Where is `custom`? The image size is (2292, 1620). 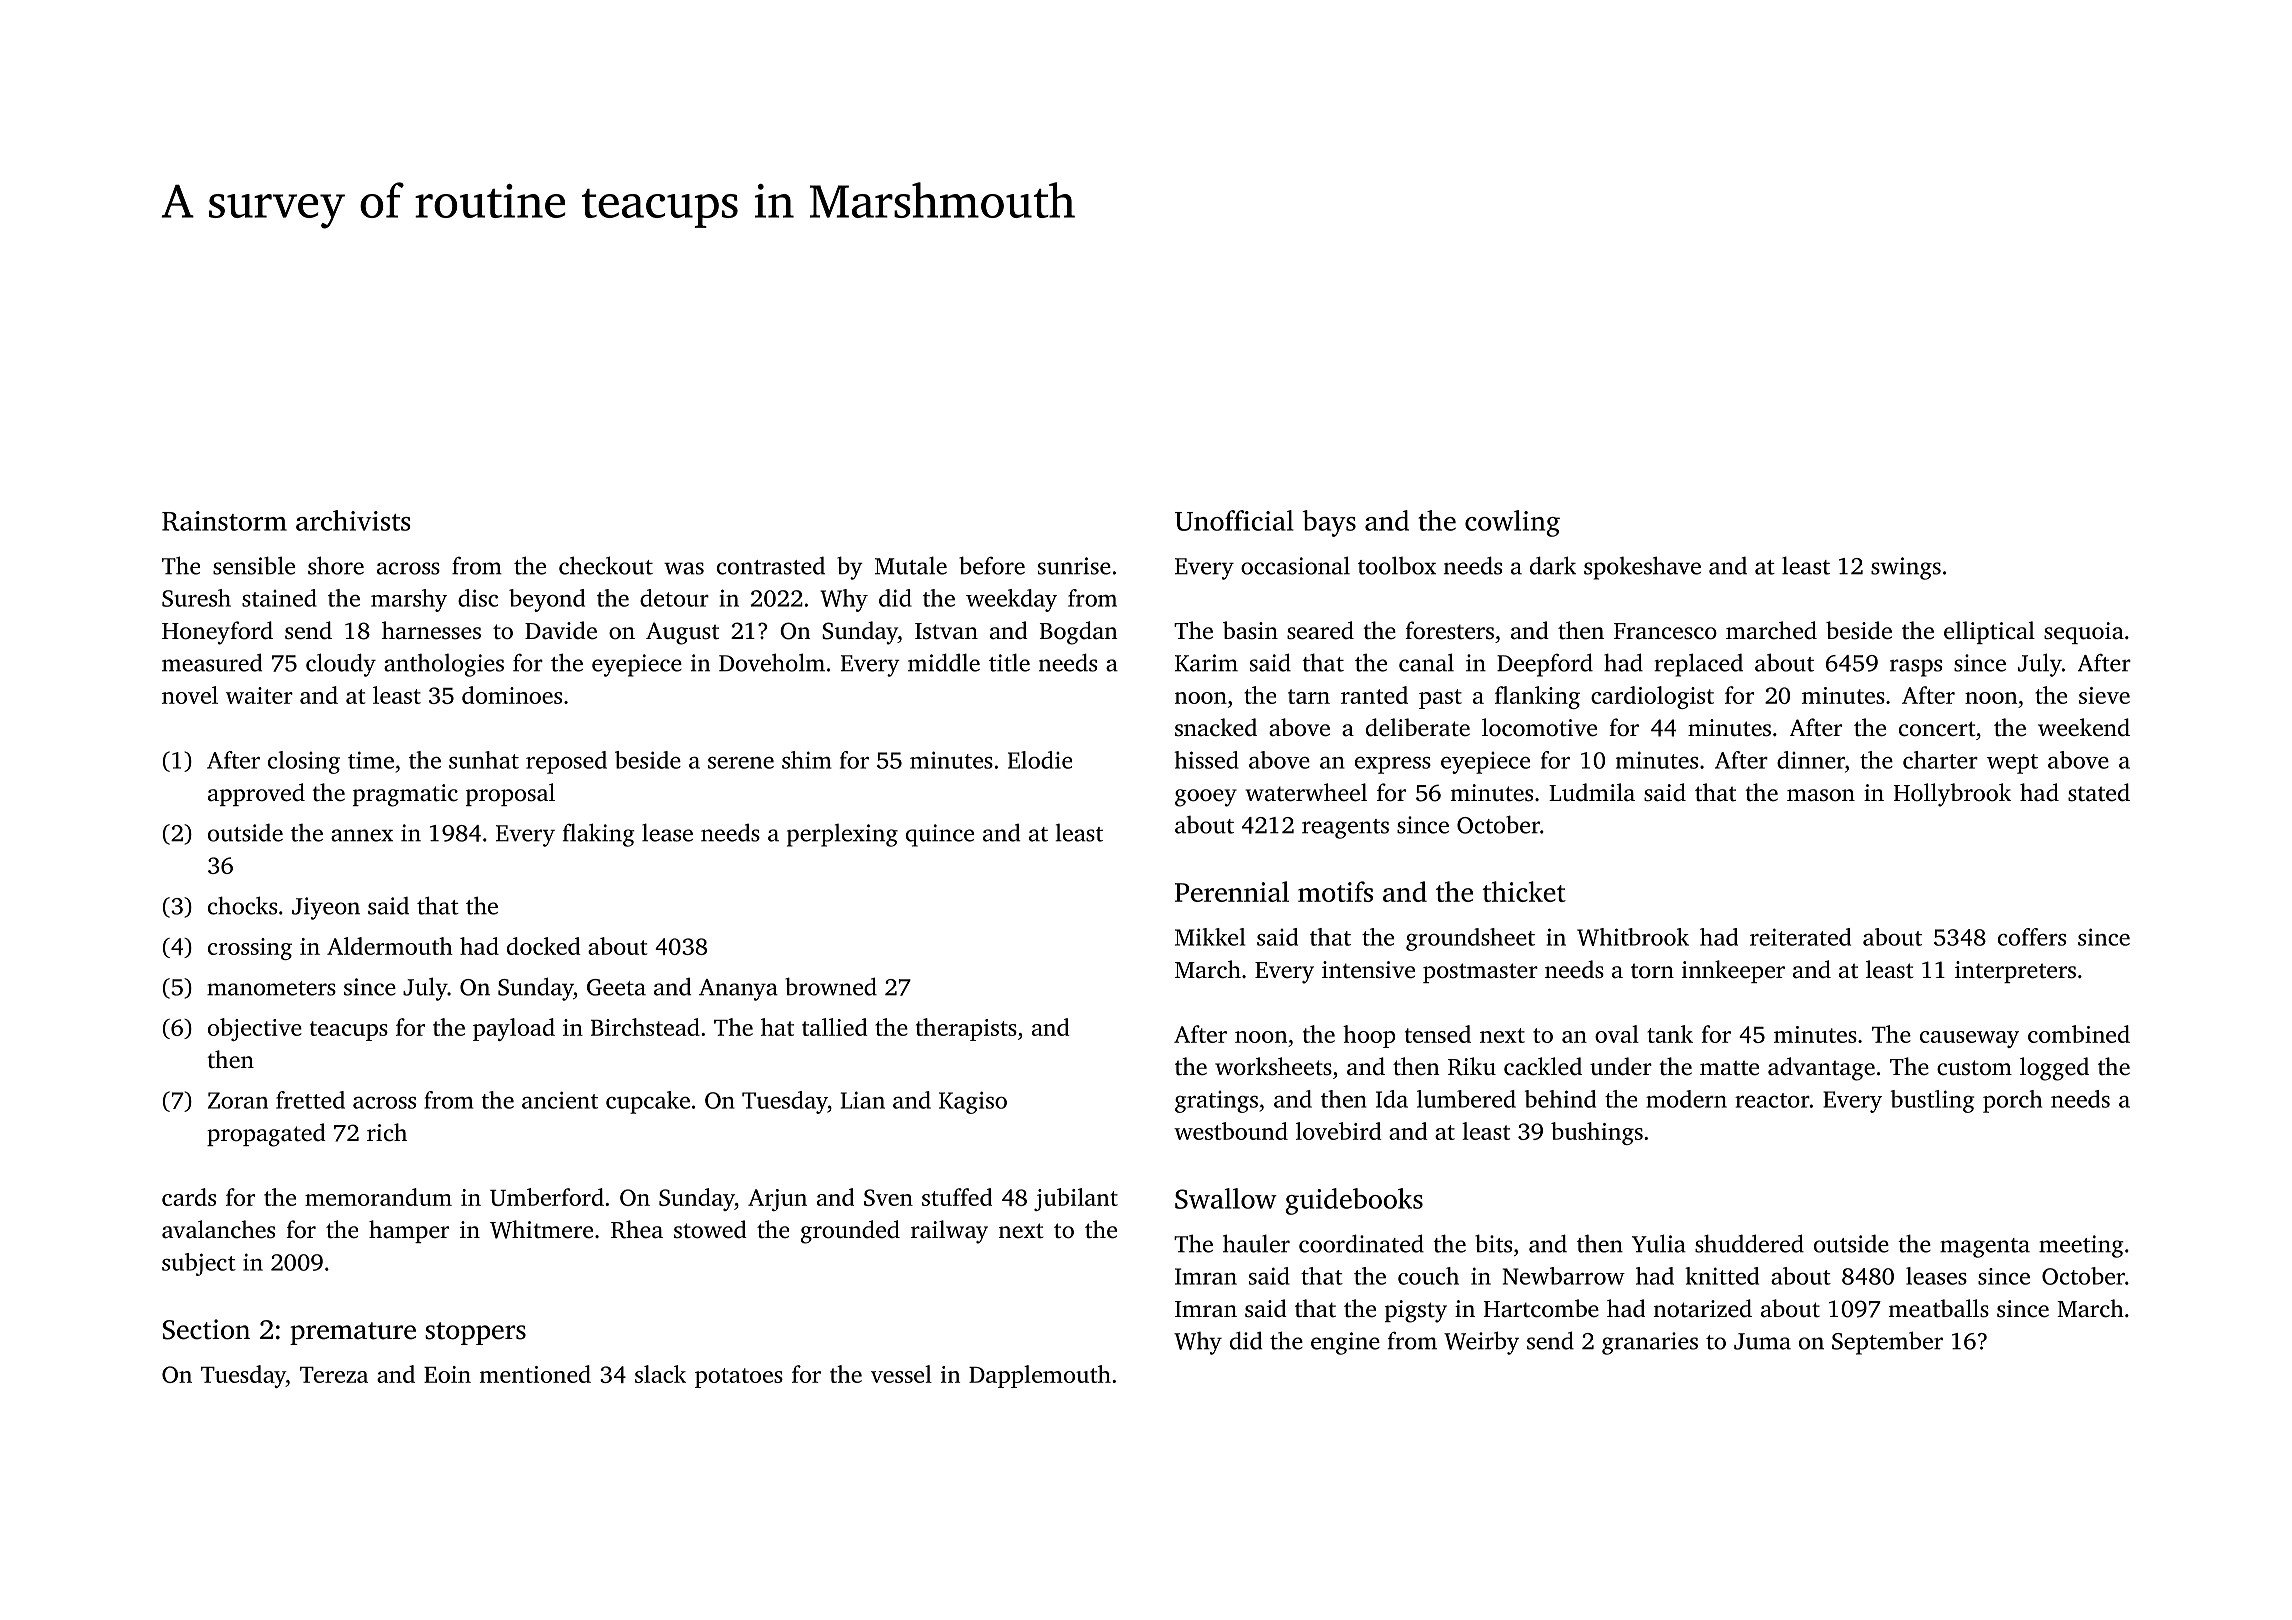
custom is located at coordinates (1974, 1068).
